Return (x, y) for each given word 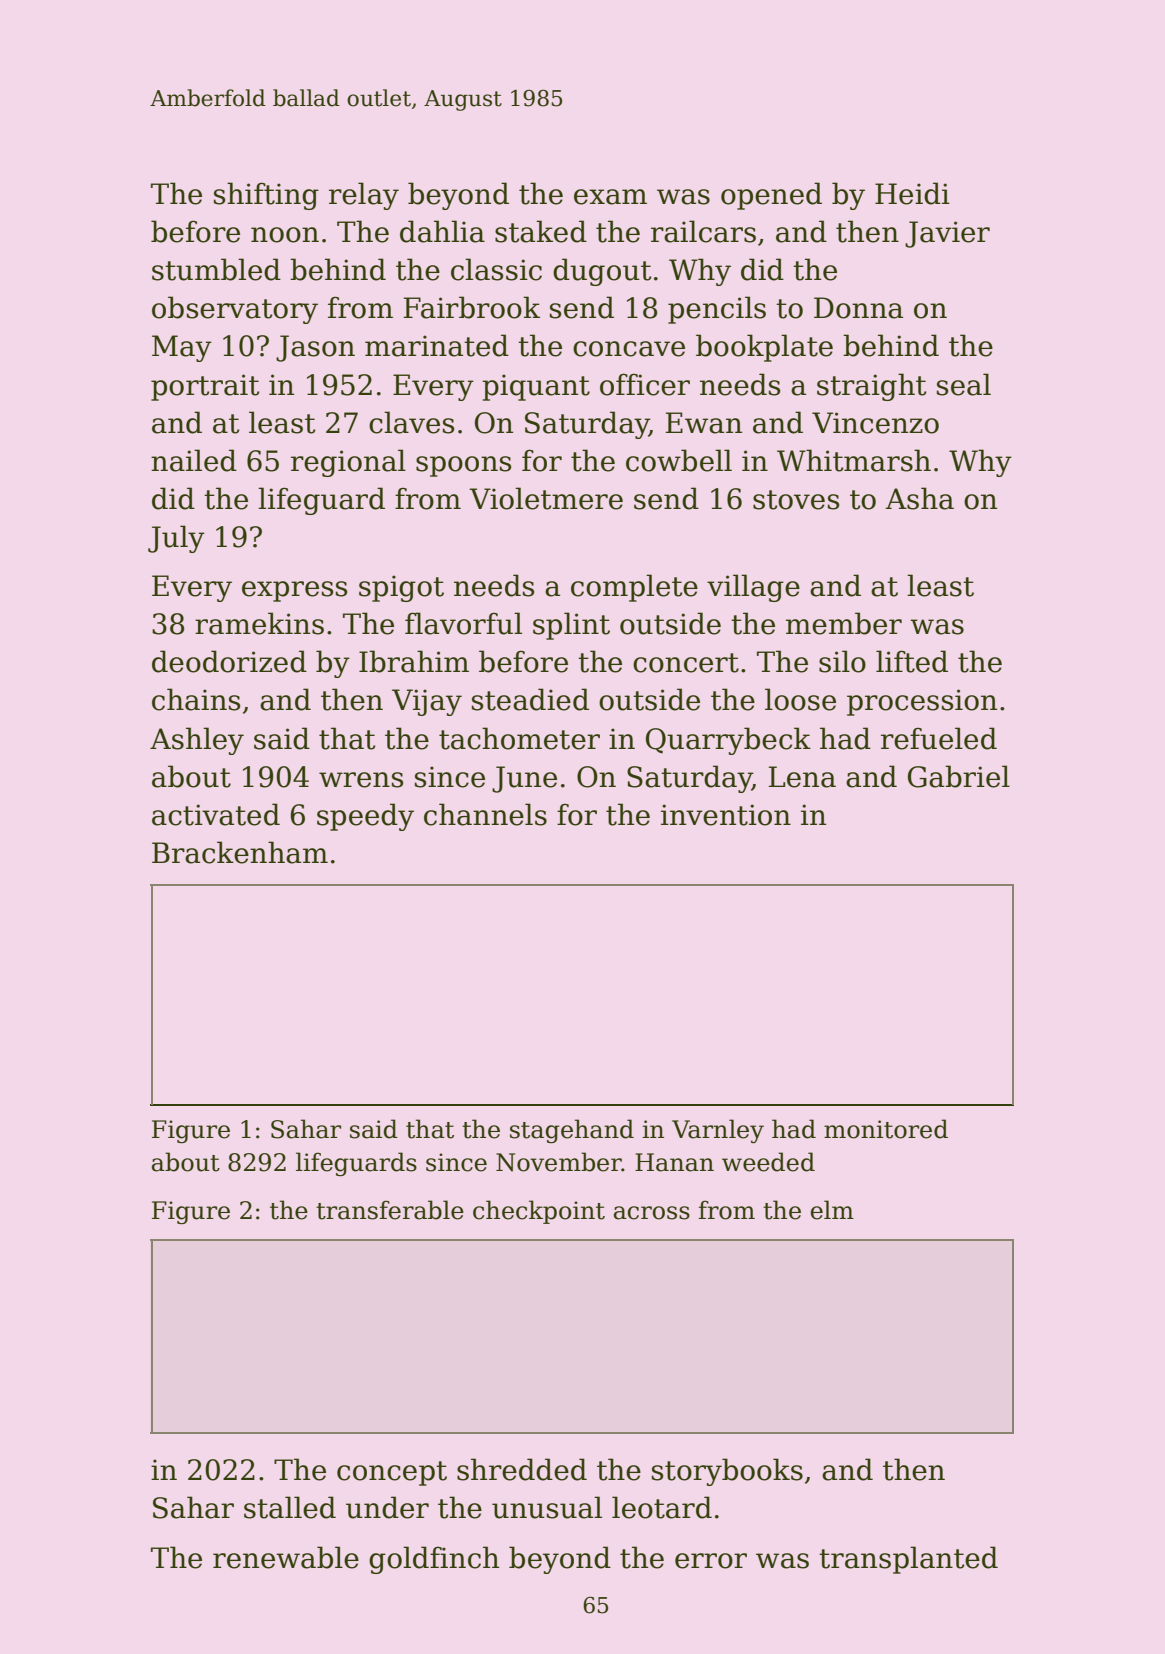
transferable (390, 1210)
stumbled (216, 269)
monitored (886, 1129)
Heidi (912, 193)
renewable (286, 1557)
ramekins (259, 623)
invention (726, 815)
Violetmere (546, 498)
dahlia (442, 231)
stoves (796, 500)
